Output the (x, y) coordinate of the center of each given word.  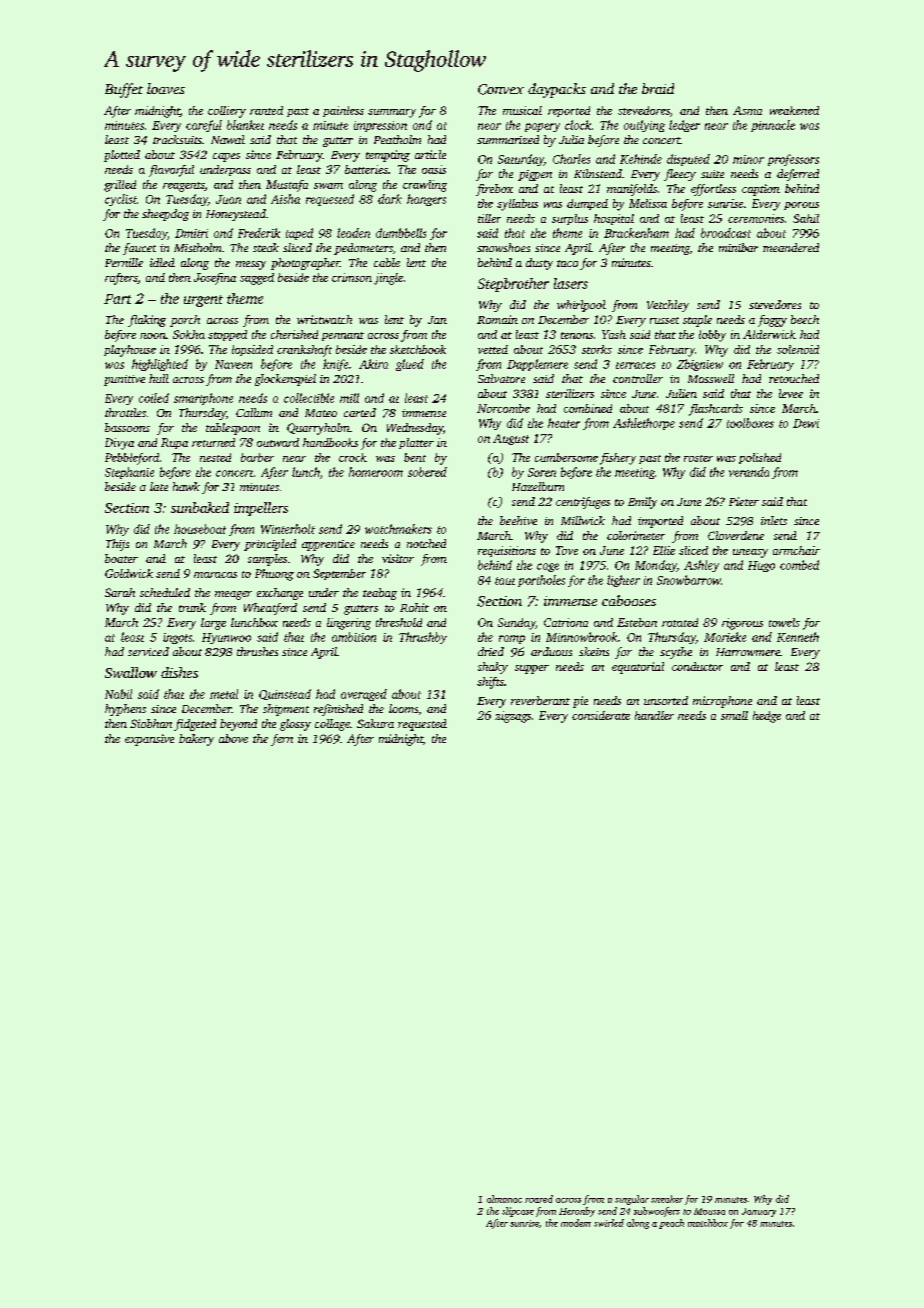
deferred (798, 175)
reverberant (540, 700)
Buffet (124, 90)
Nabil (118, 694)
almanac (504, 1199)
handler (654, 715)
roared (539, 1199)
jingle (388, 279)
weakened (794, 110)
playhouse (130, 351)
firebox (494, 190)
